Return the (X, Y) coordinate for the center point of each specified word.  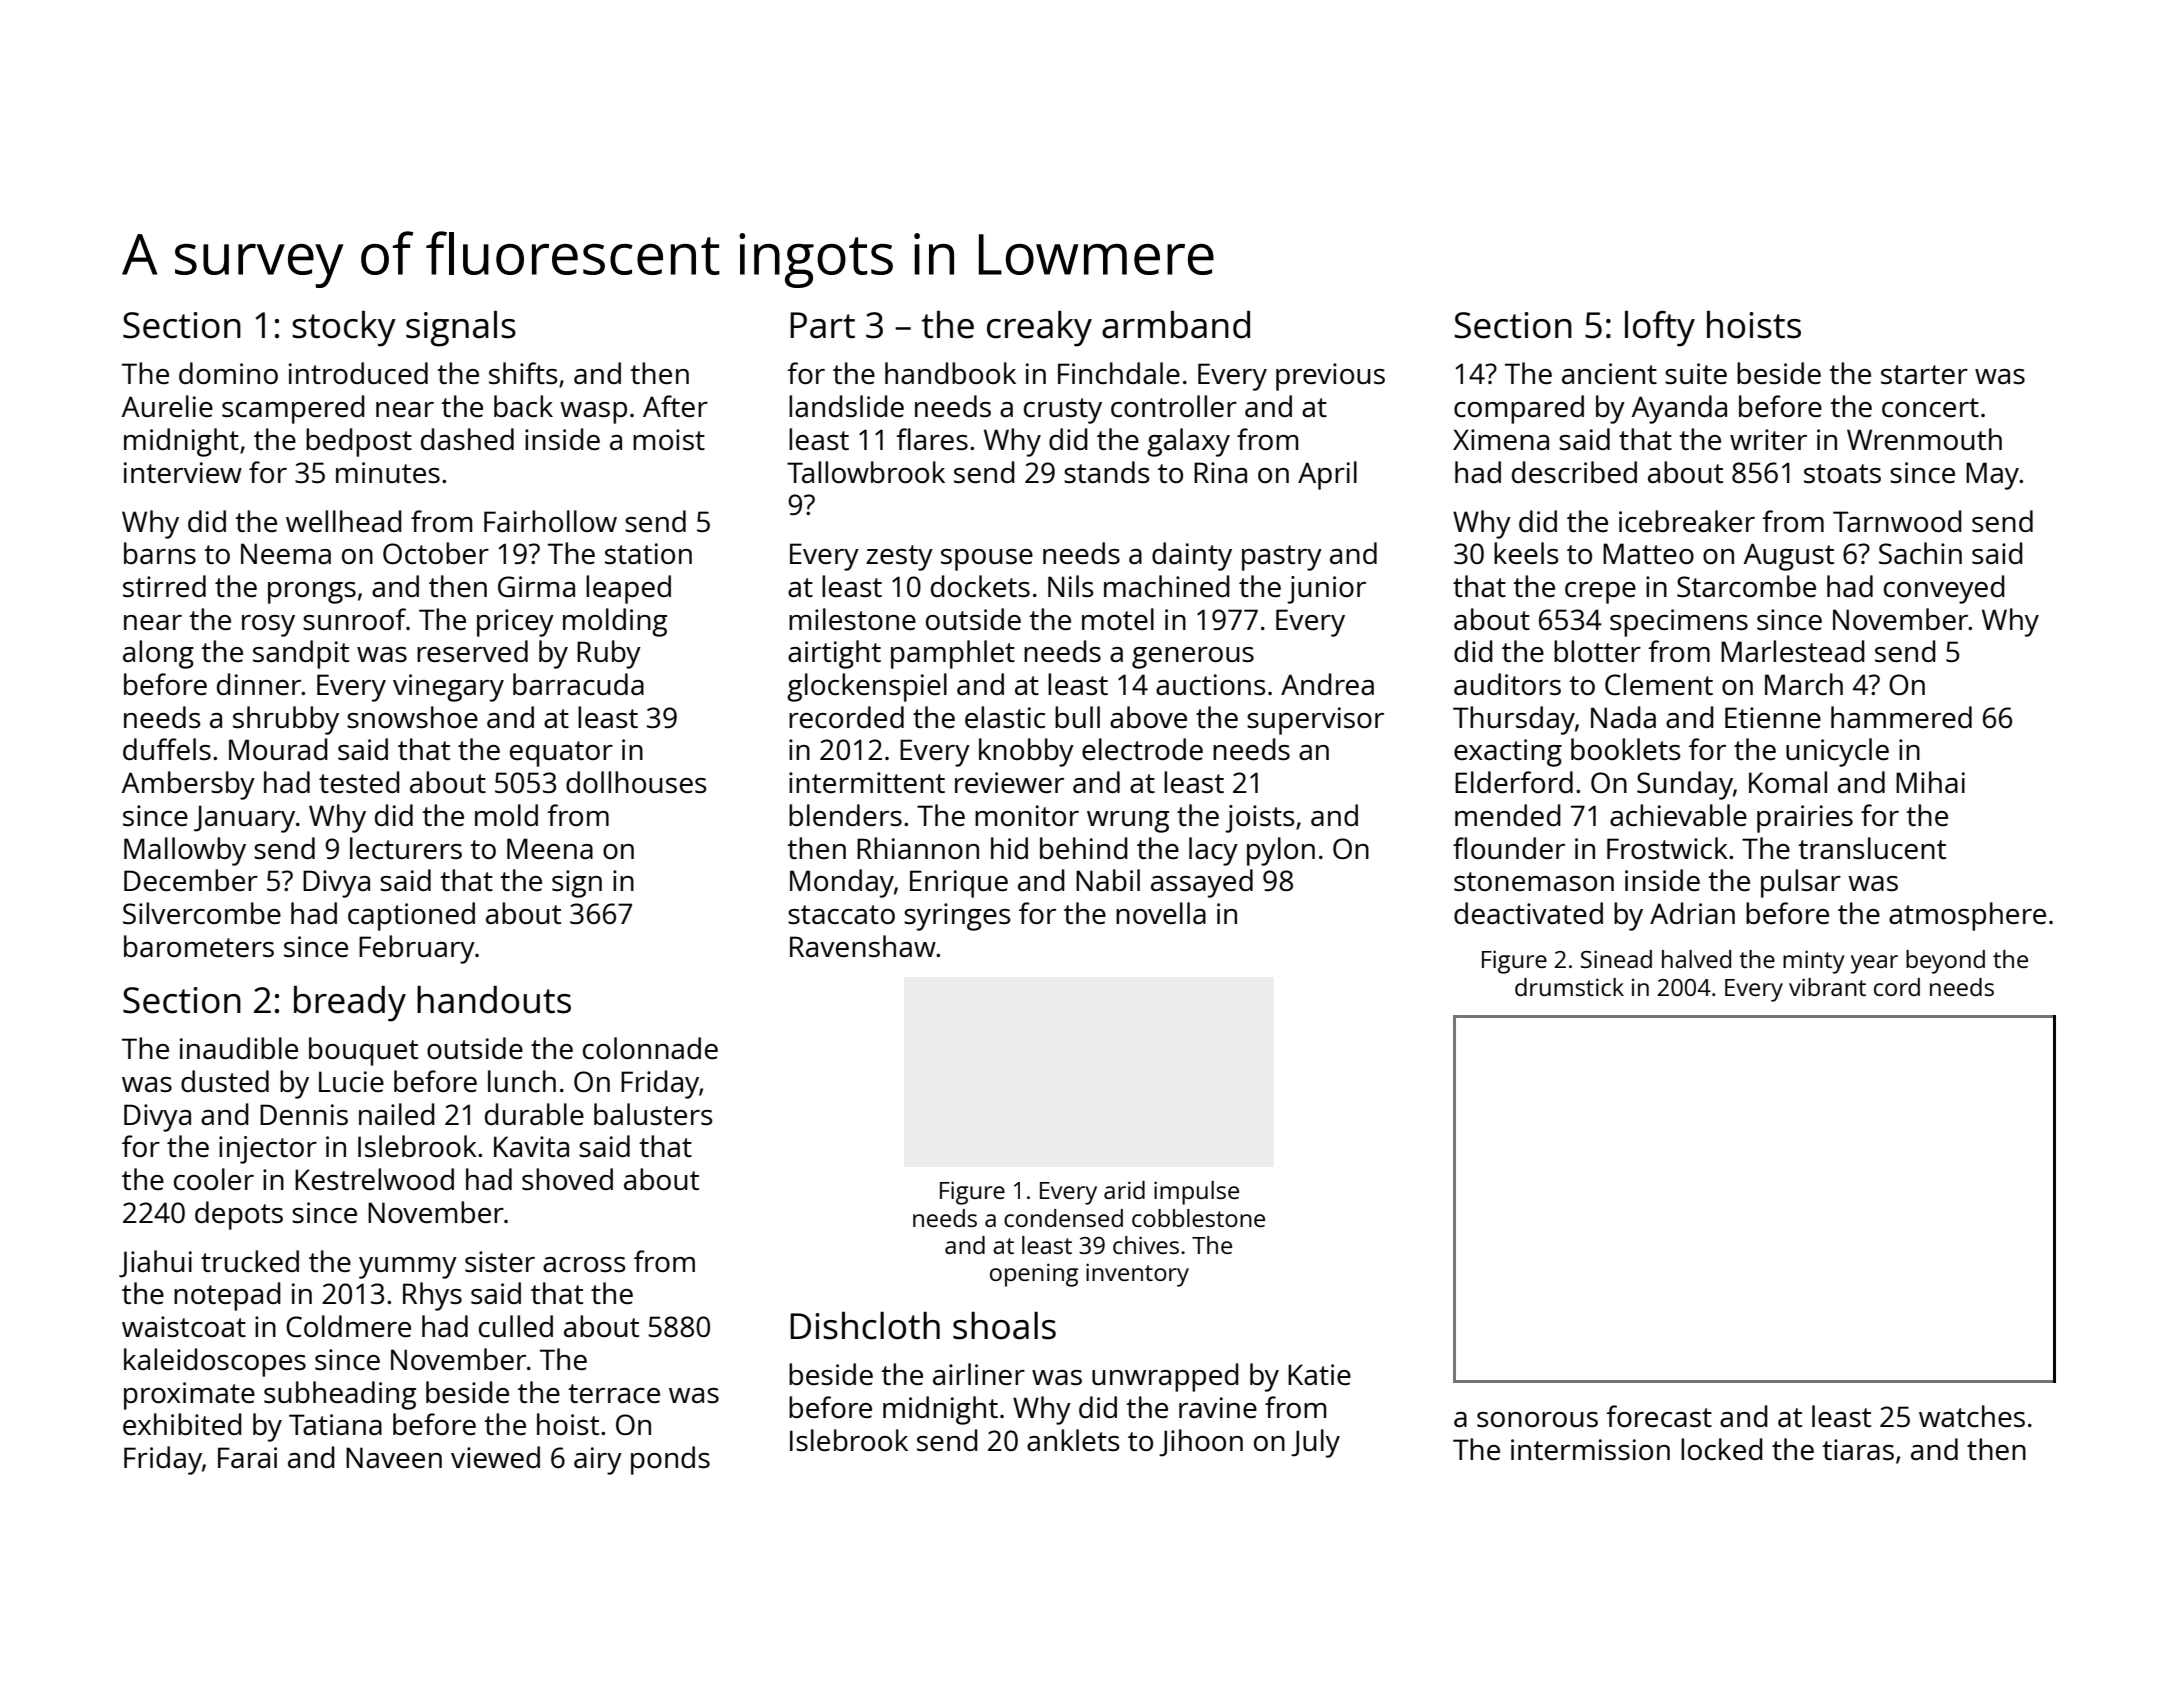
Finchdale (1119, 373)
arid (1124, 1190)
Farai (247, 1457)
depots (239, 1215)
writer (1768, 439)
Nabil (1108, 880)
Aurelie (167, 406)
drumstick (1569, 987)
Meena (550, 848)
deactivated (1528, 913)
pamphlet (953, 654)
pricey (515, 623)
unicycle (1837, 752)
